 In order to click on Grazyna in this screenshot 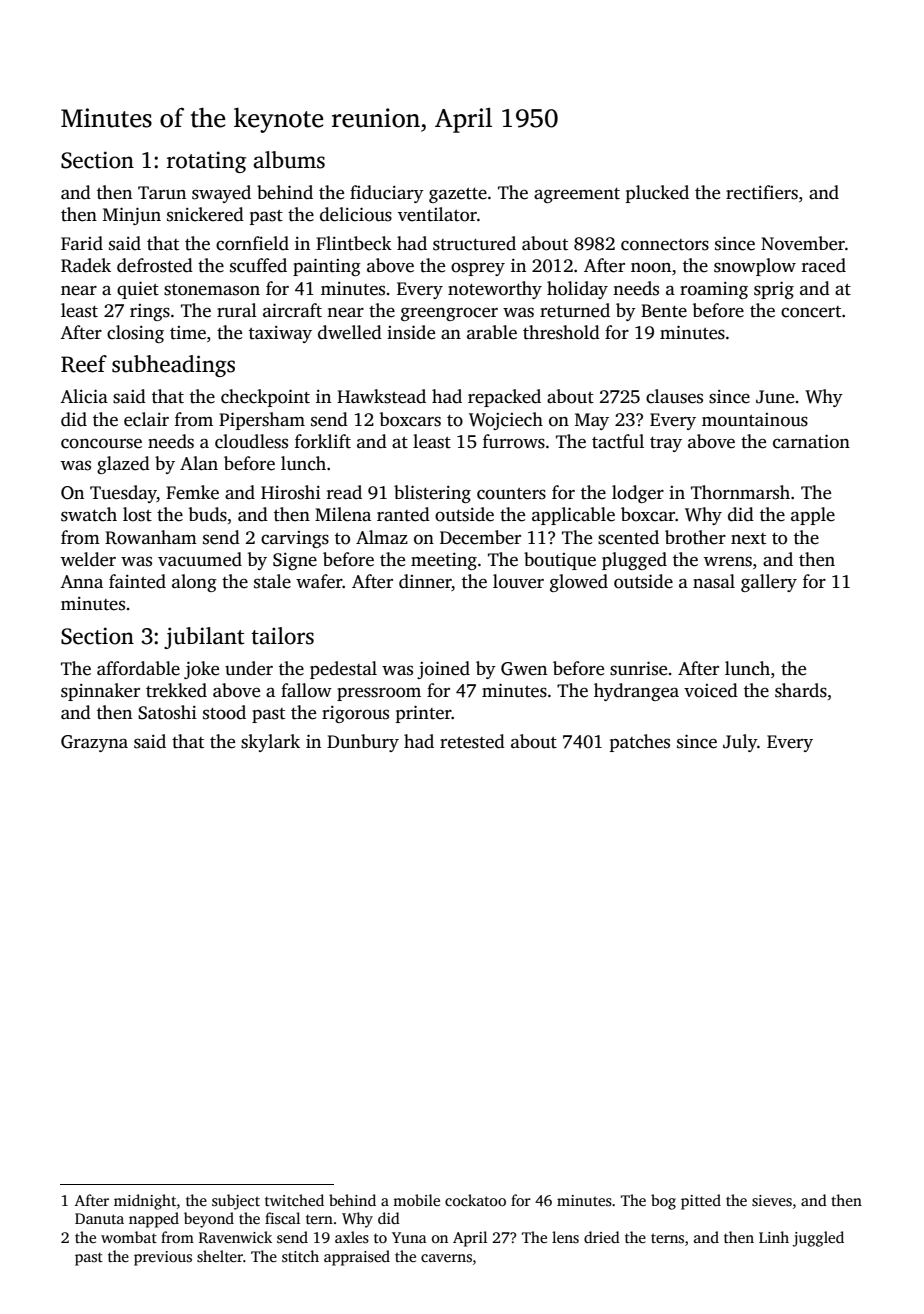, I will do `click(94, 743)`.
